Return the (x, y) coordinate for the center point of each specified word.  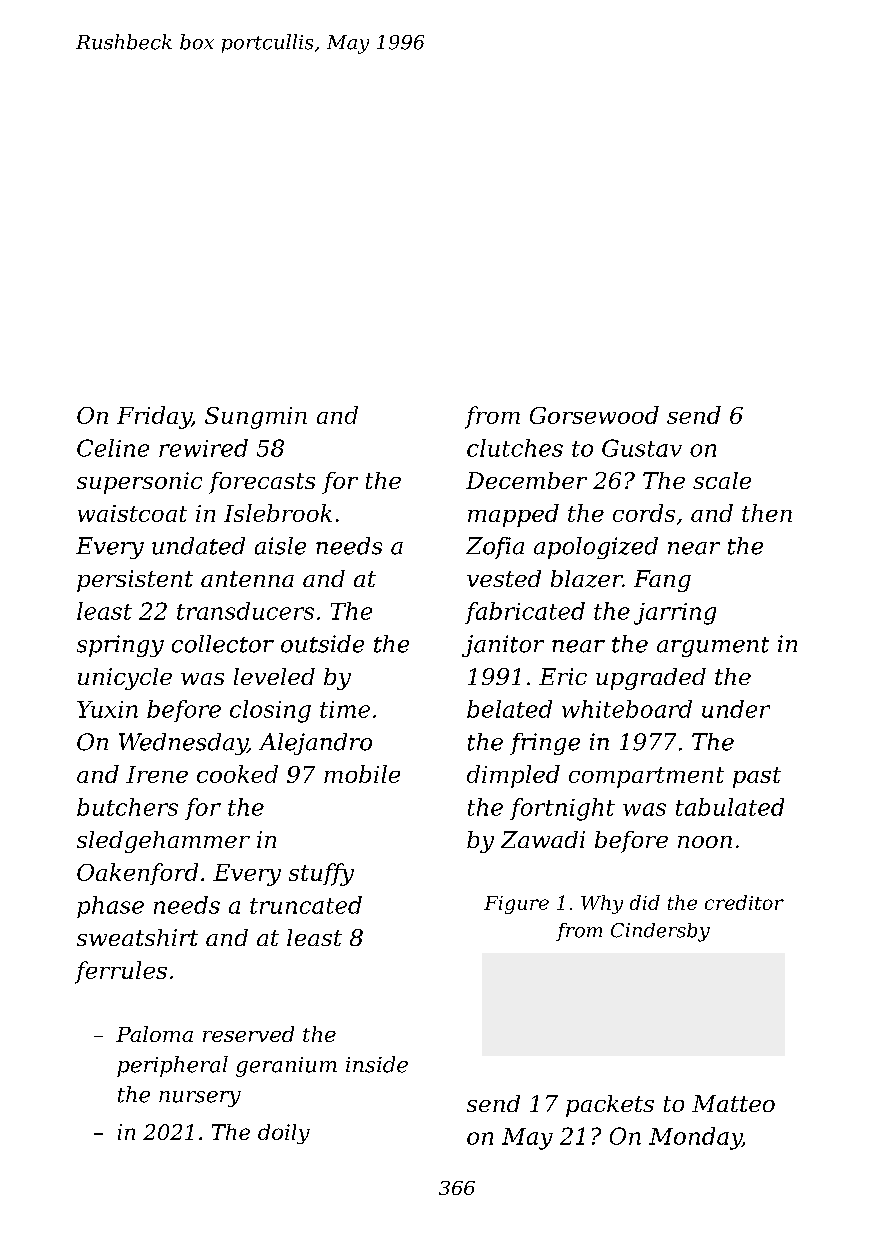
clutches (515, 448)
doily (284, 1134)
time (345, 709)
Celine (113, 448)
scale (722, 480)
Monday (695, 1138)
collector (223, 644)
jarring (675, 614)
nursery (200, 1099)
